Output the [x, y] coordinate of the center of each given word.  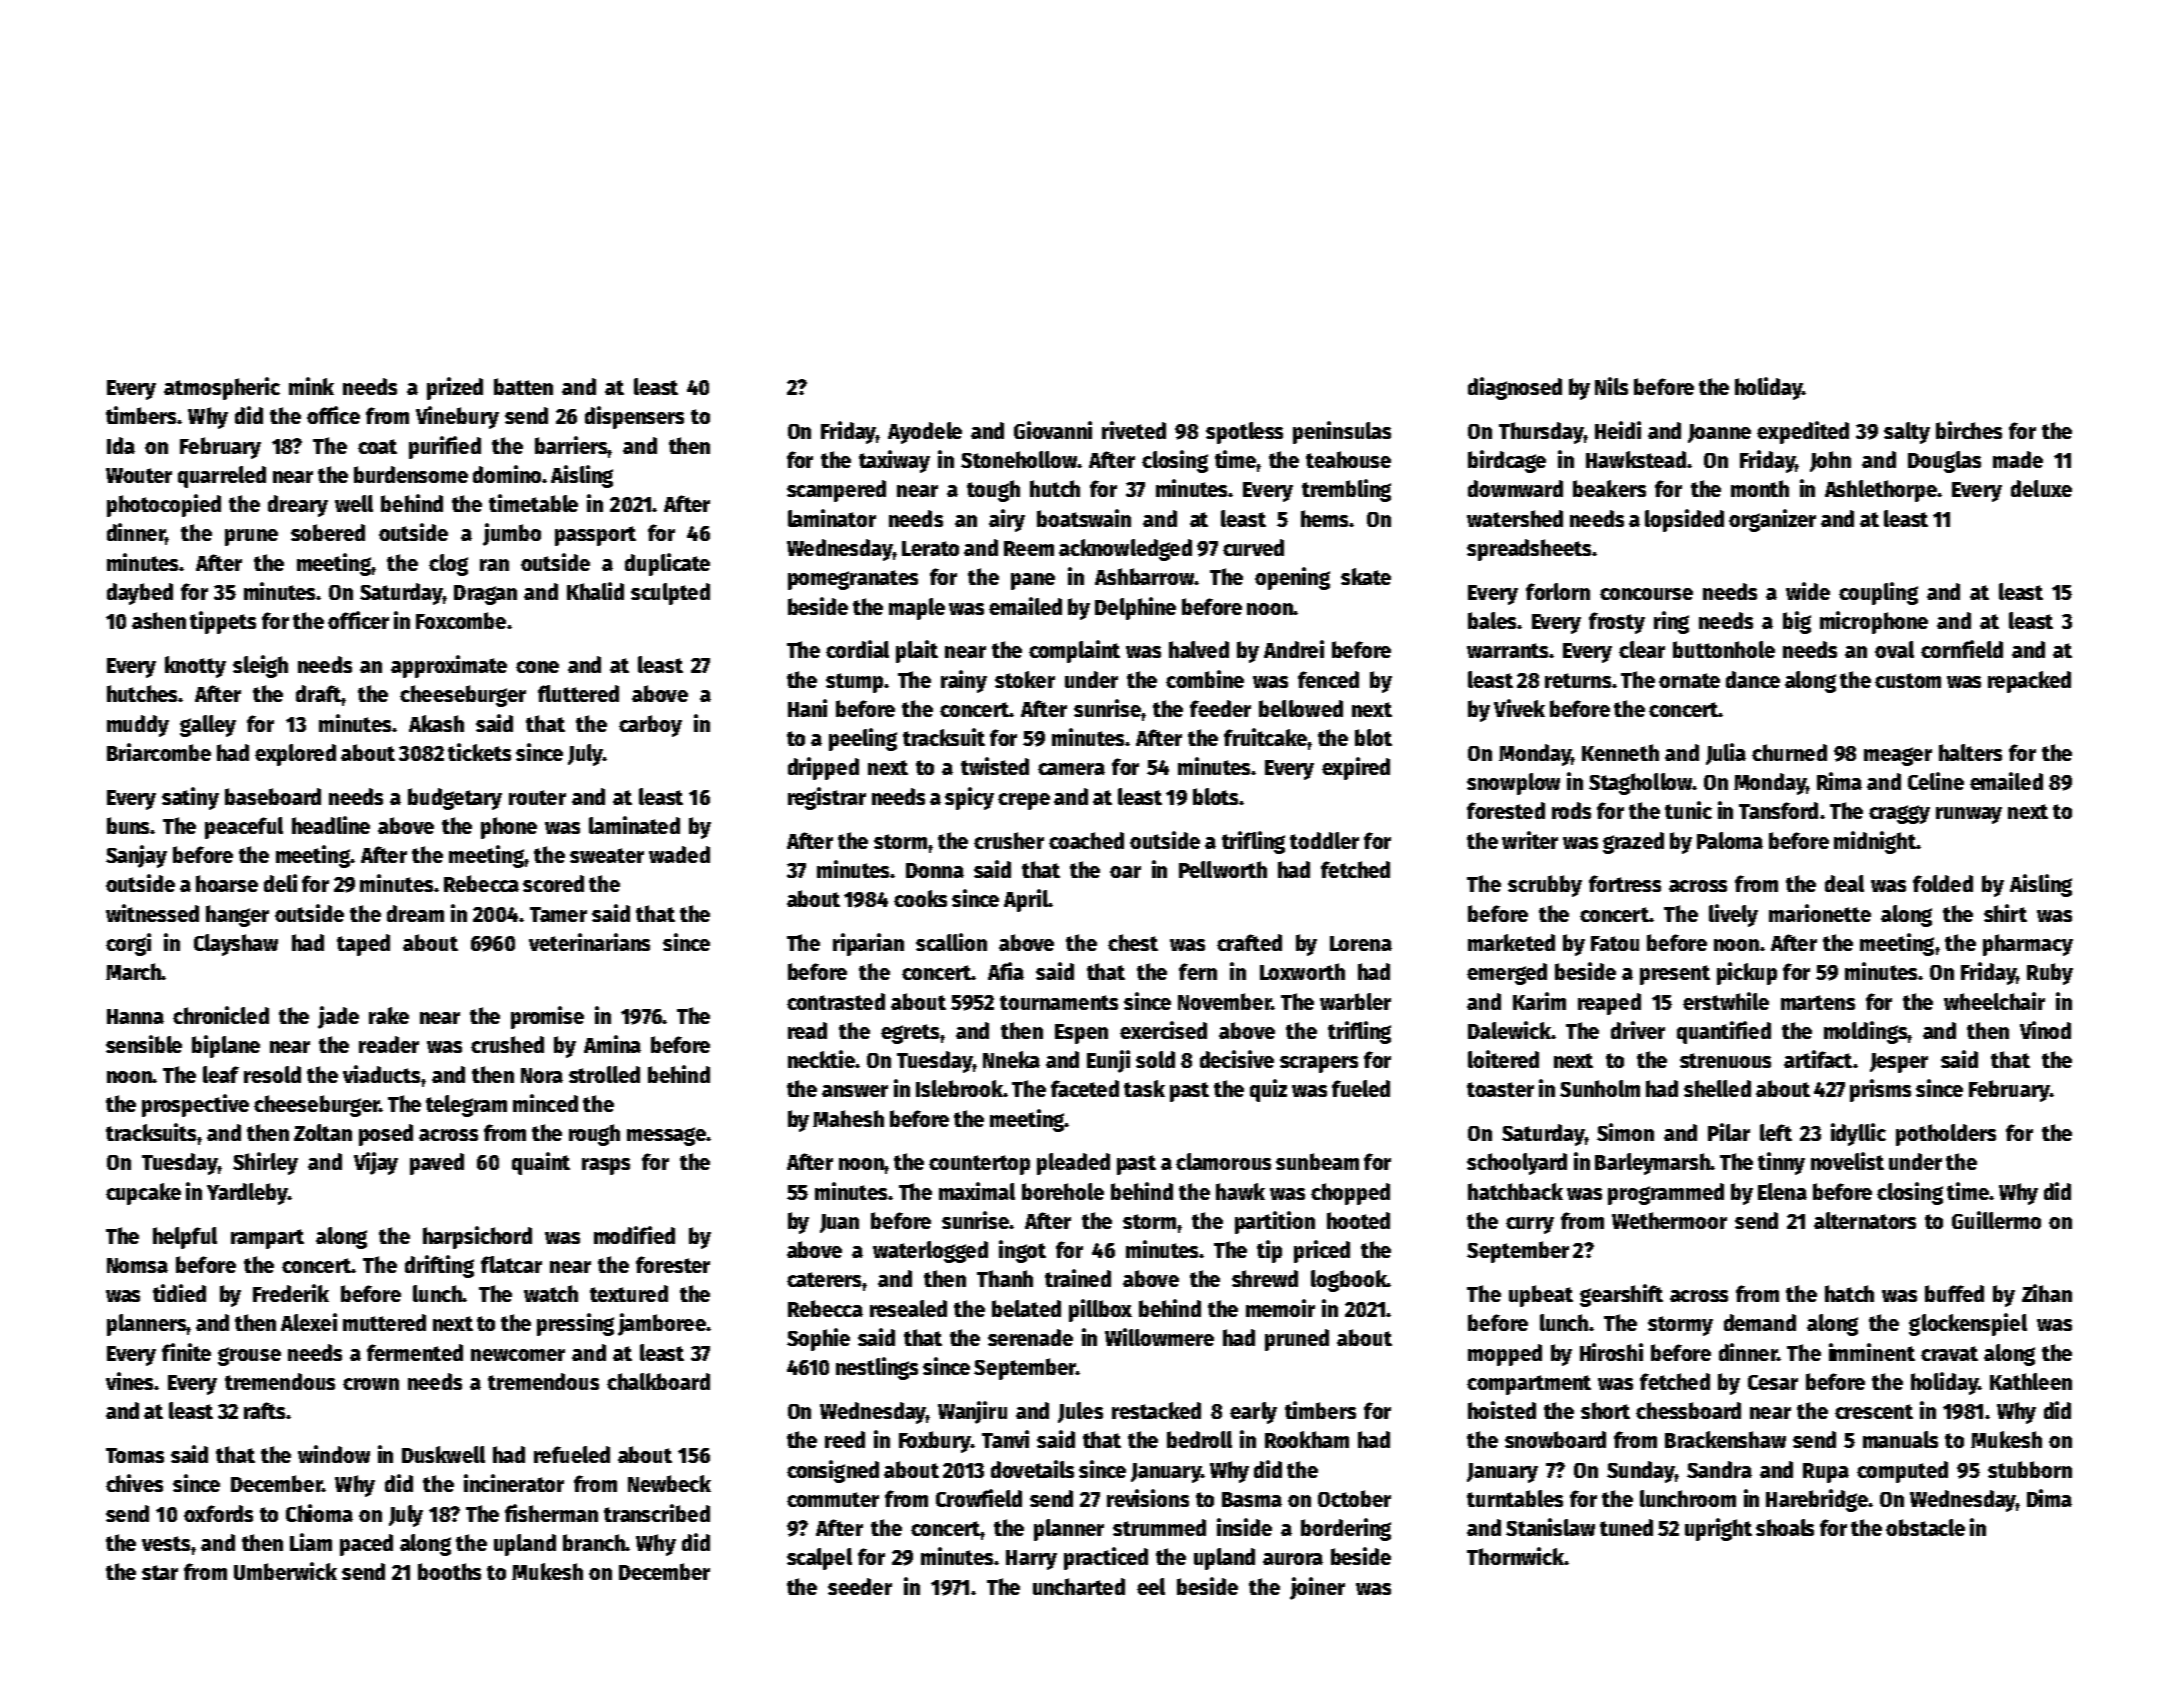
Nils [1611, 386]
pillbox [1100, 1310]
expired [1356, 768]
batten [523, 386]
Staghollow [1641, 784]
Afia [1006, 971]
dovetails [1032, 1469]
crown [371, 1384]
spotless [1244, 433]
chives [134, 1483]
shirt [2005, 913]
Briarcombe [159, 752]
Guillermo [1996, 1220]
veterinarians [589, 942]
